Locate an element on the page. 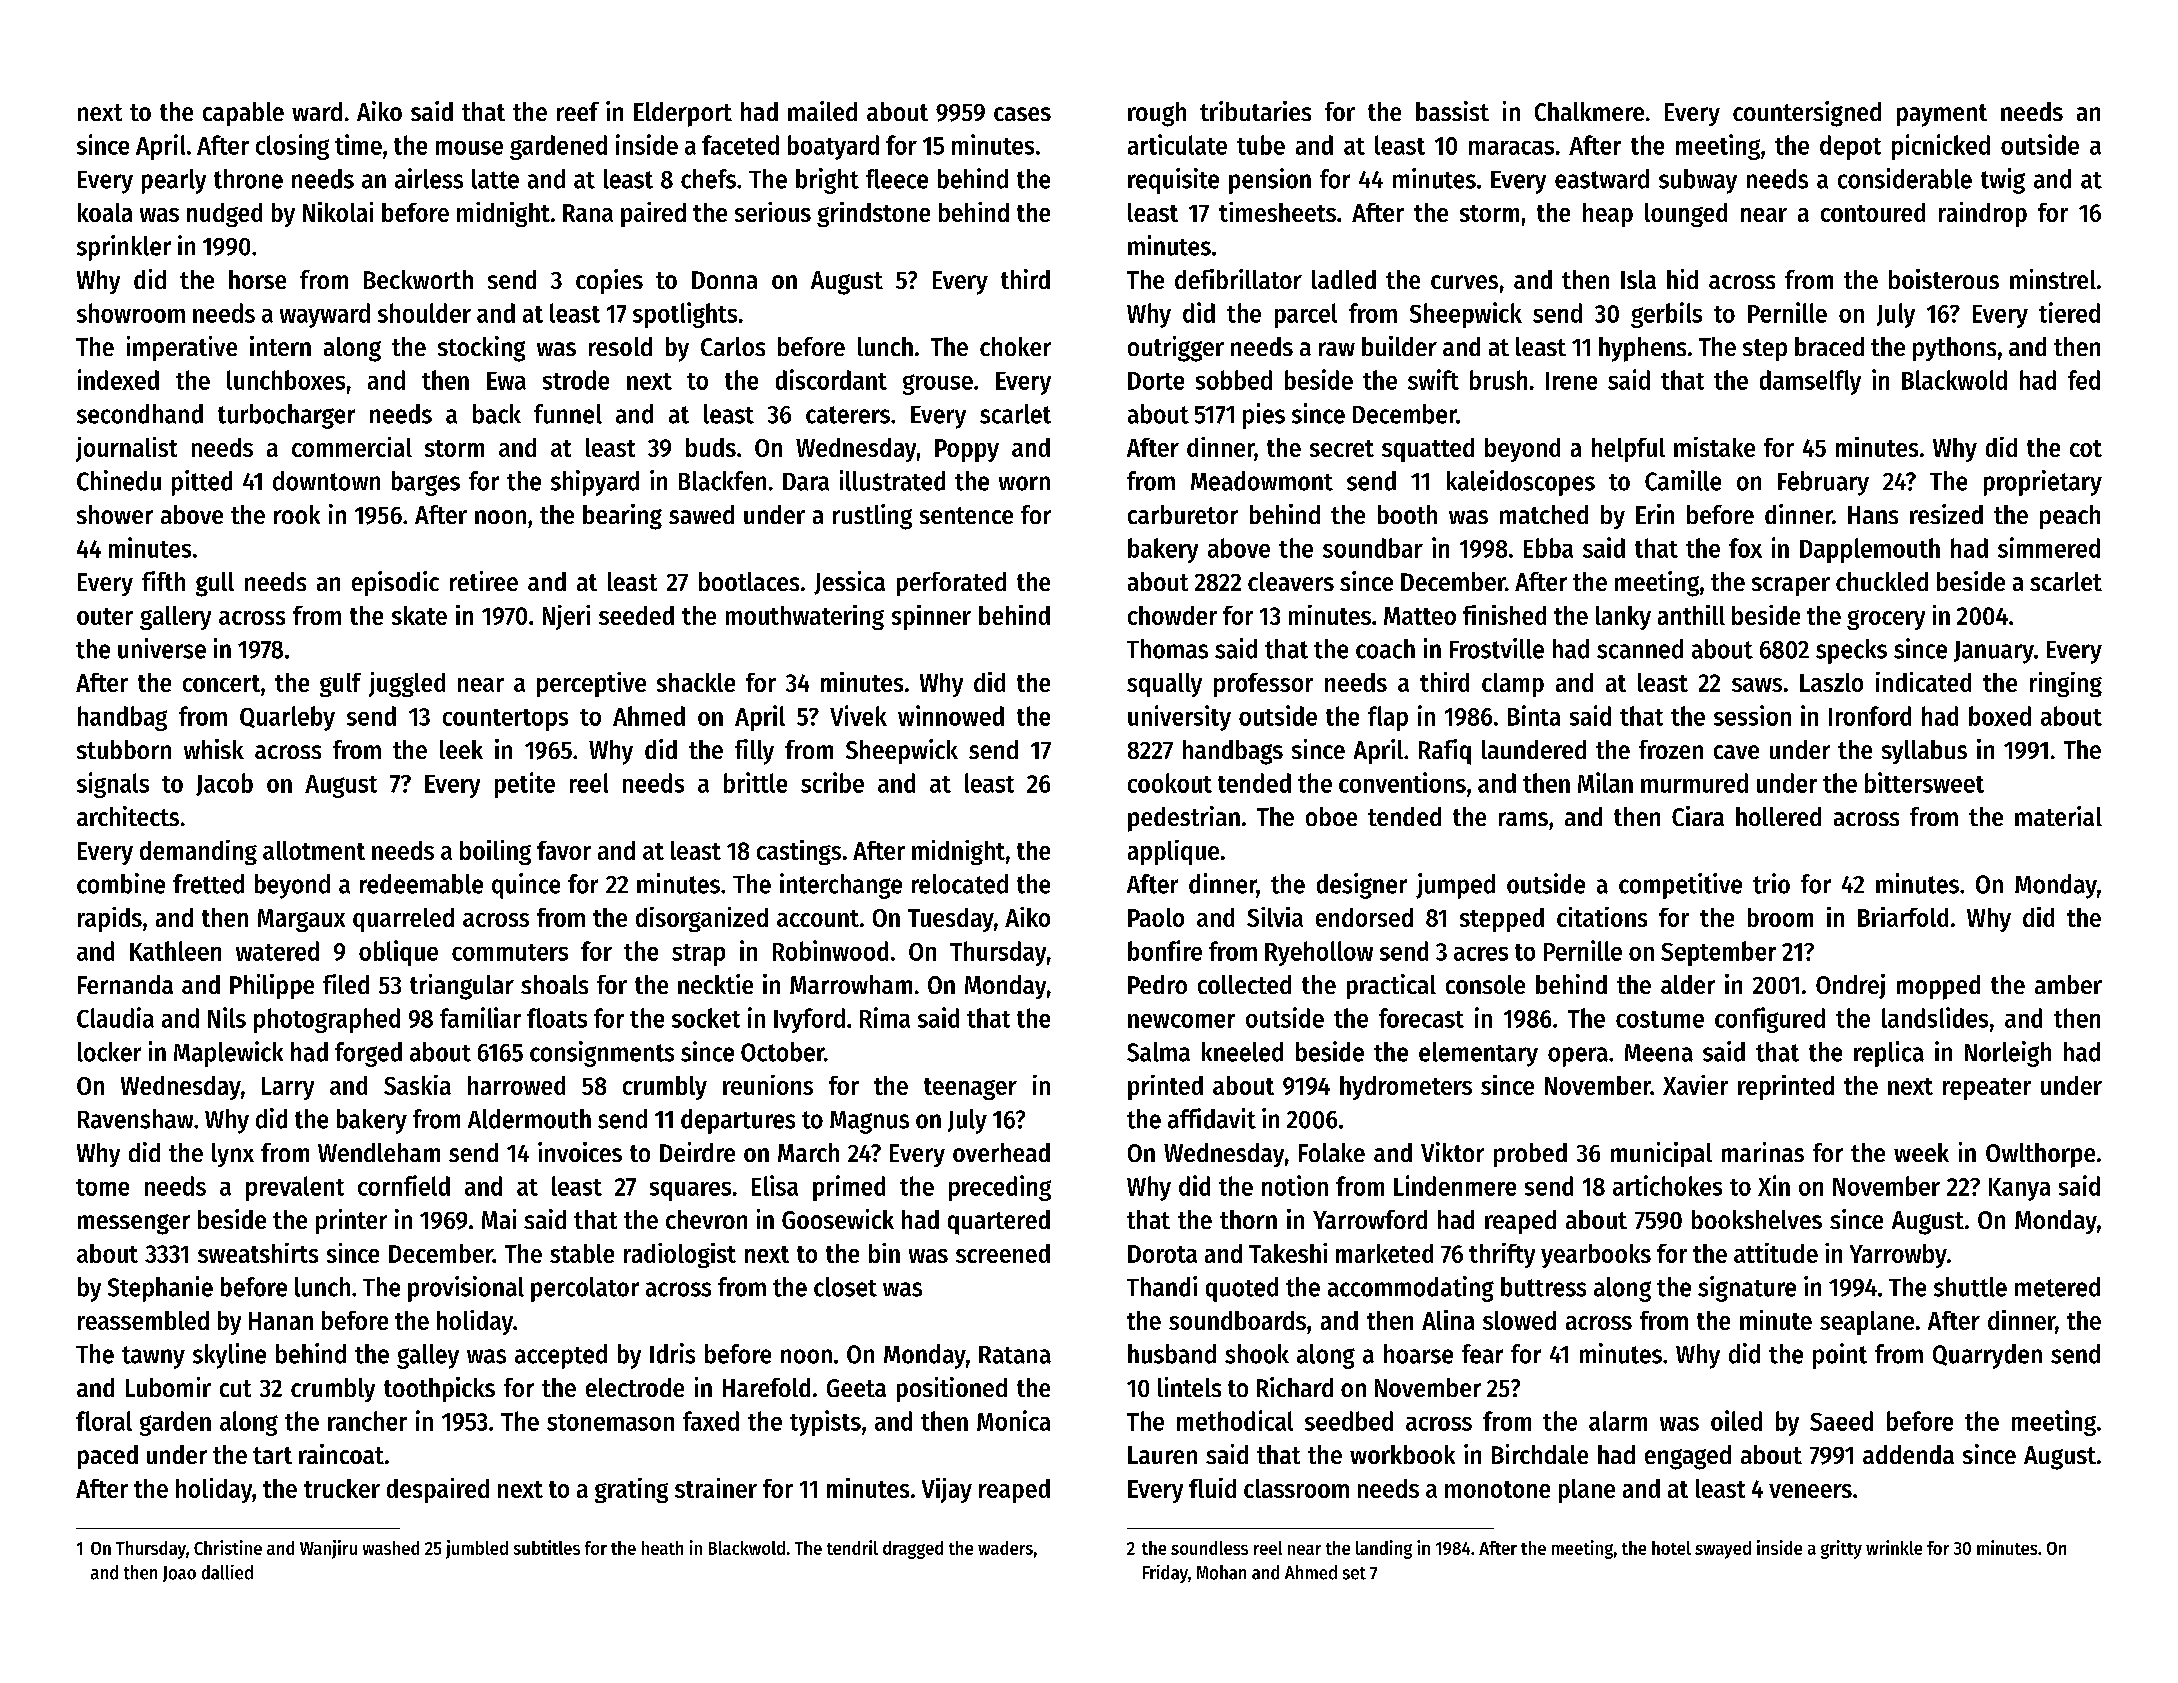 The width and height of the page is (2178, 1683). minstrel is located at coordinates (2053, 279).
